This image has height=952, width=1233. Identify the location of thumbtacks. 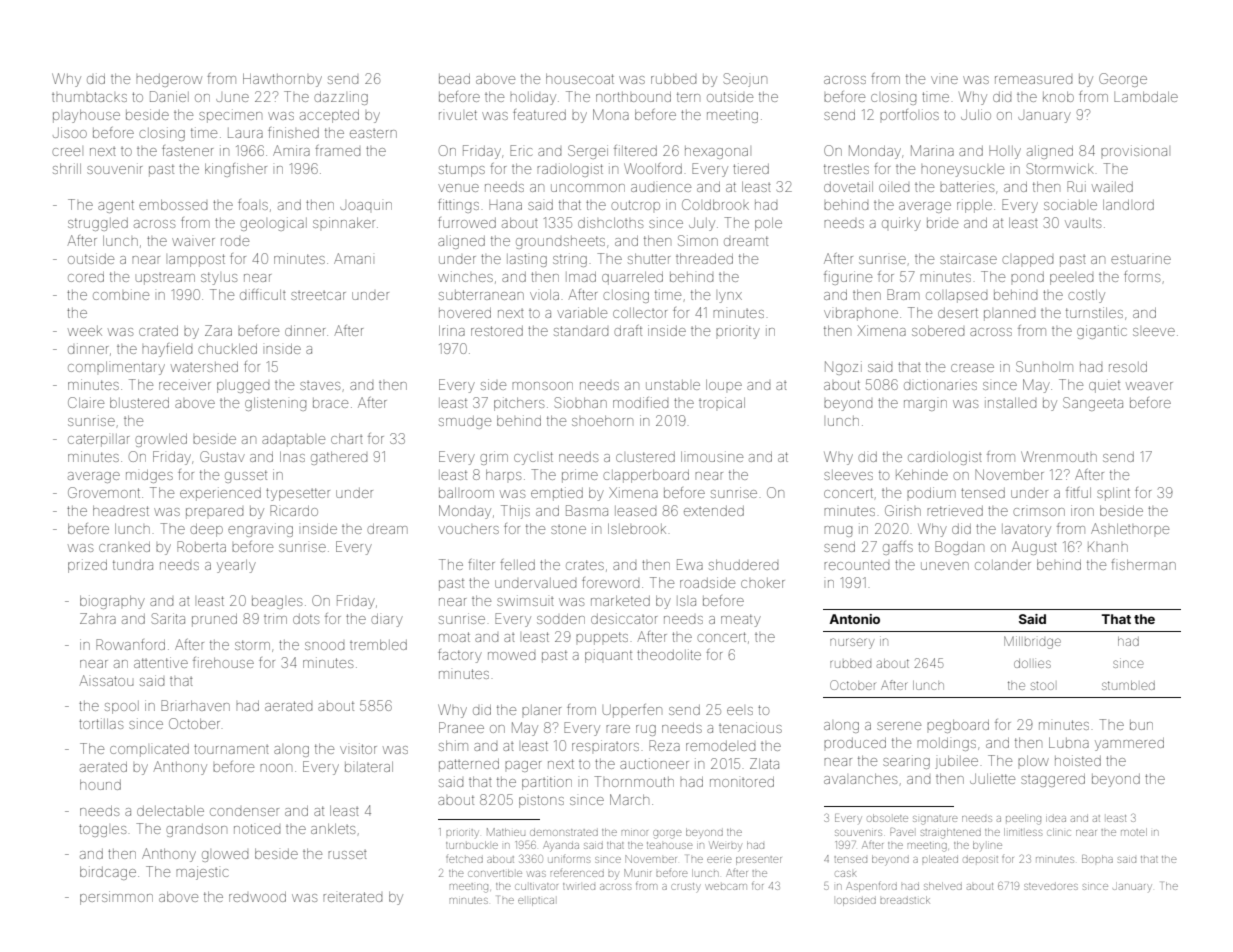
(89, 97).
